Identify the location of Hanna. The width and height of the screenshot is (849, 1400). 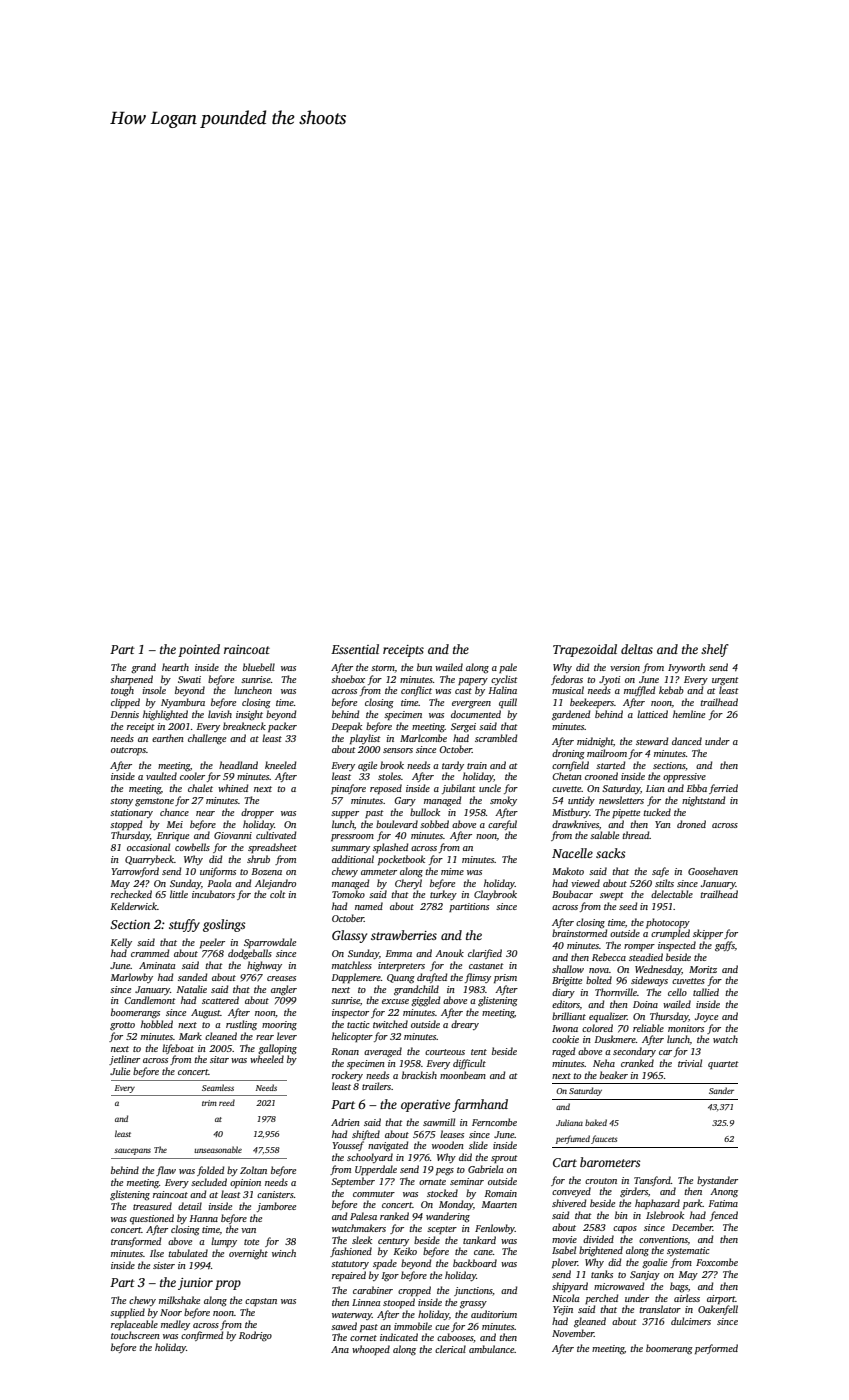
(203, 1218).
